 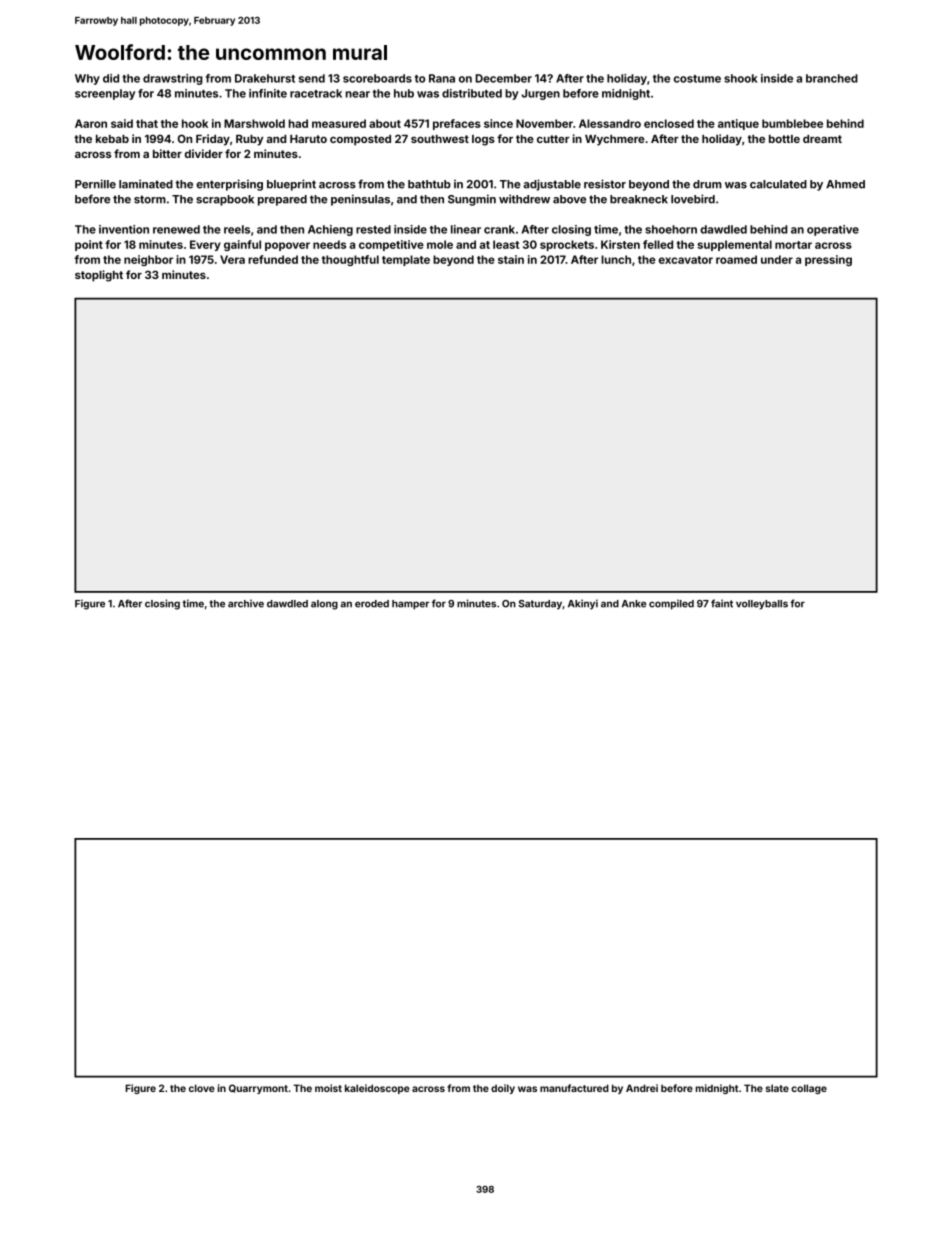 What do you see at coordinates (377, 78) in the document?
I see `scoreboards` at bounding box center [377, 78].
